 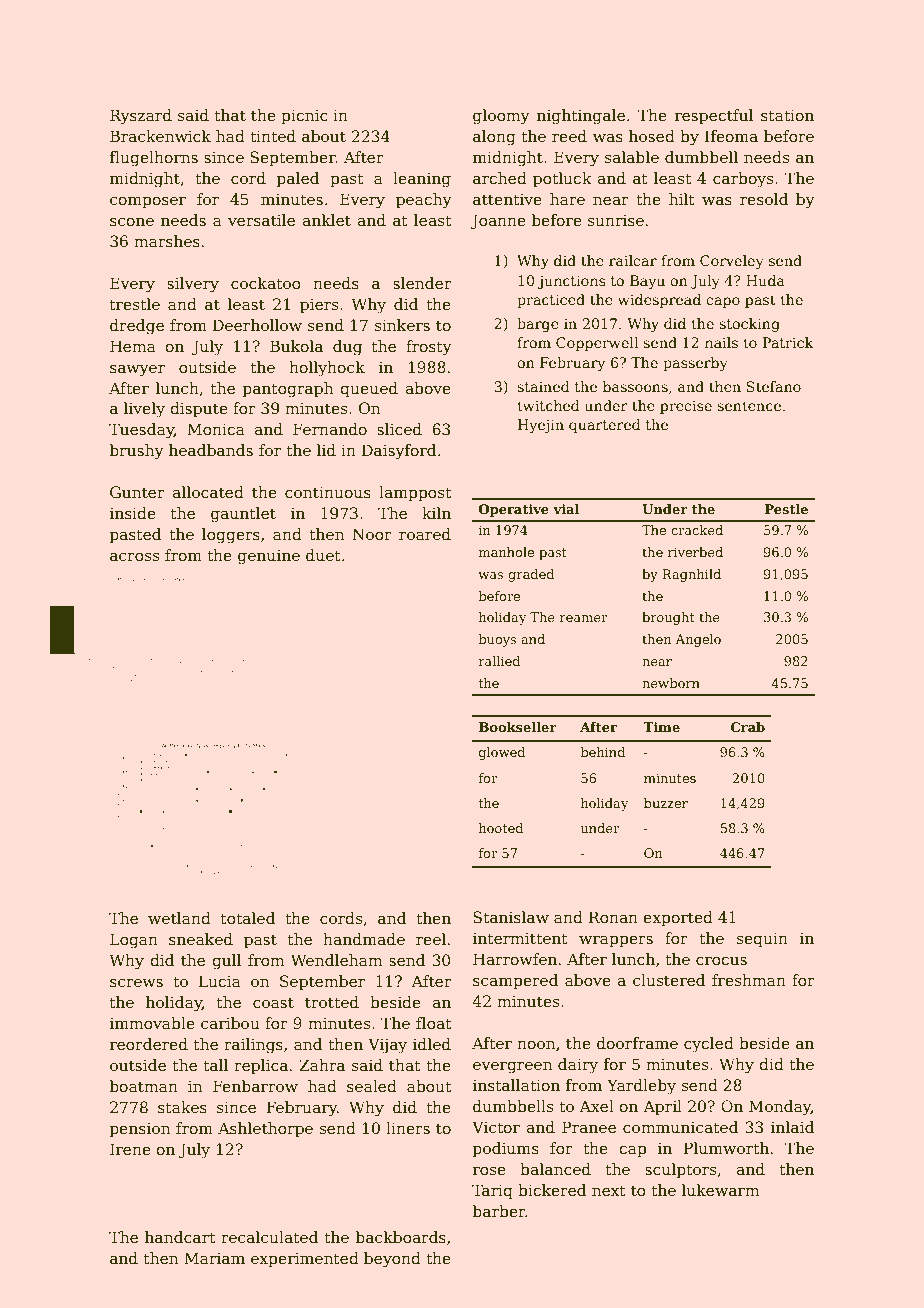 What do you see at coordinates (392, 1260) in the screenshot?
I see `beyond` at bounding box center [392, 1260].
